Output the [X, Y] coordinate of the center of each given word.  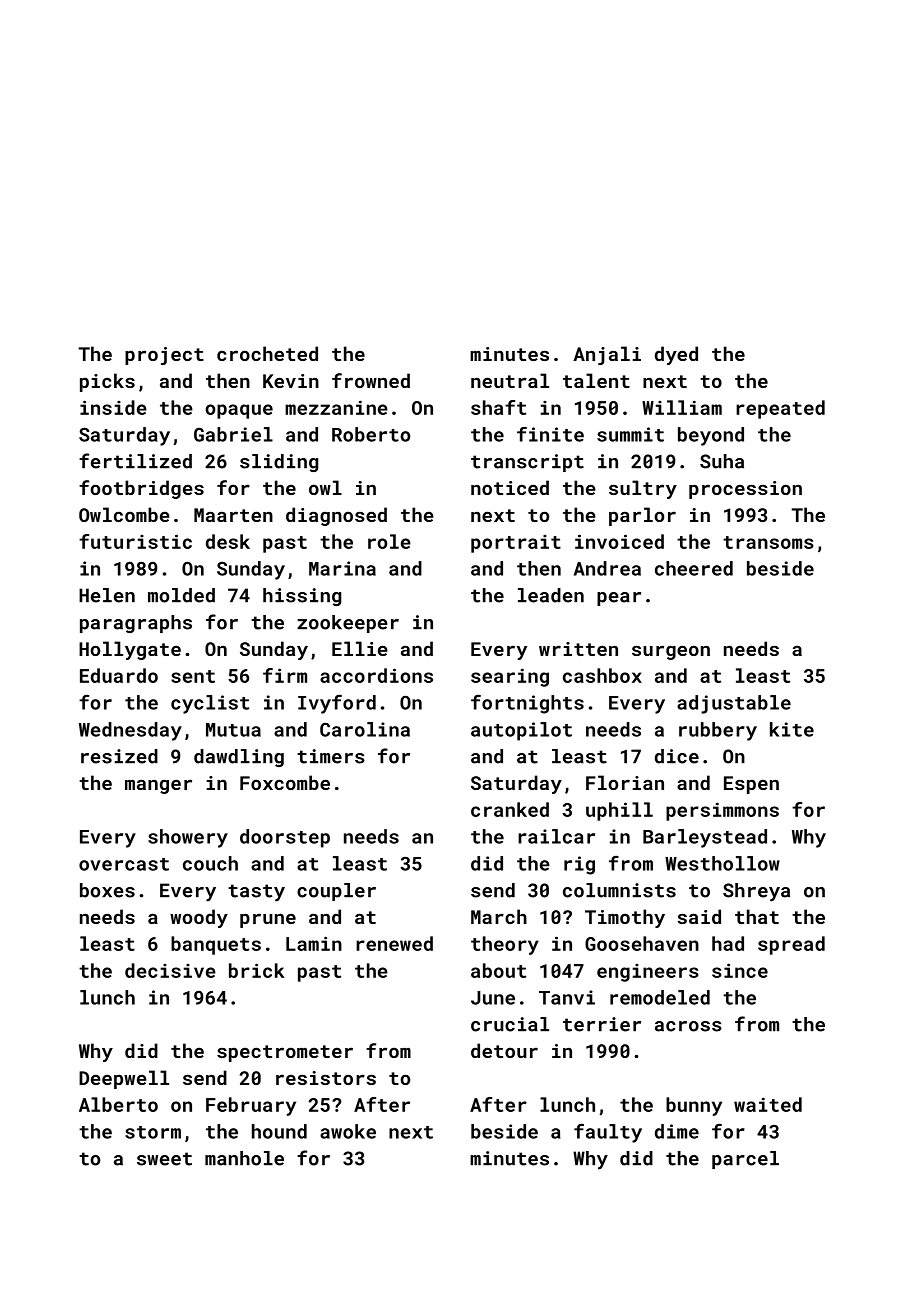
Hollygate [130, 650]
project [164, 356]
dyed [676, 355]
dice [677, 756]
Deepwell [124, 1079]
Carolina [365, 729]
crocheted [267, 353]
